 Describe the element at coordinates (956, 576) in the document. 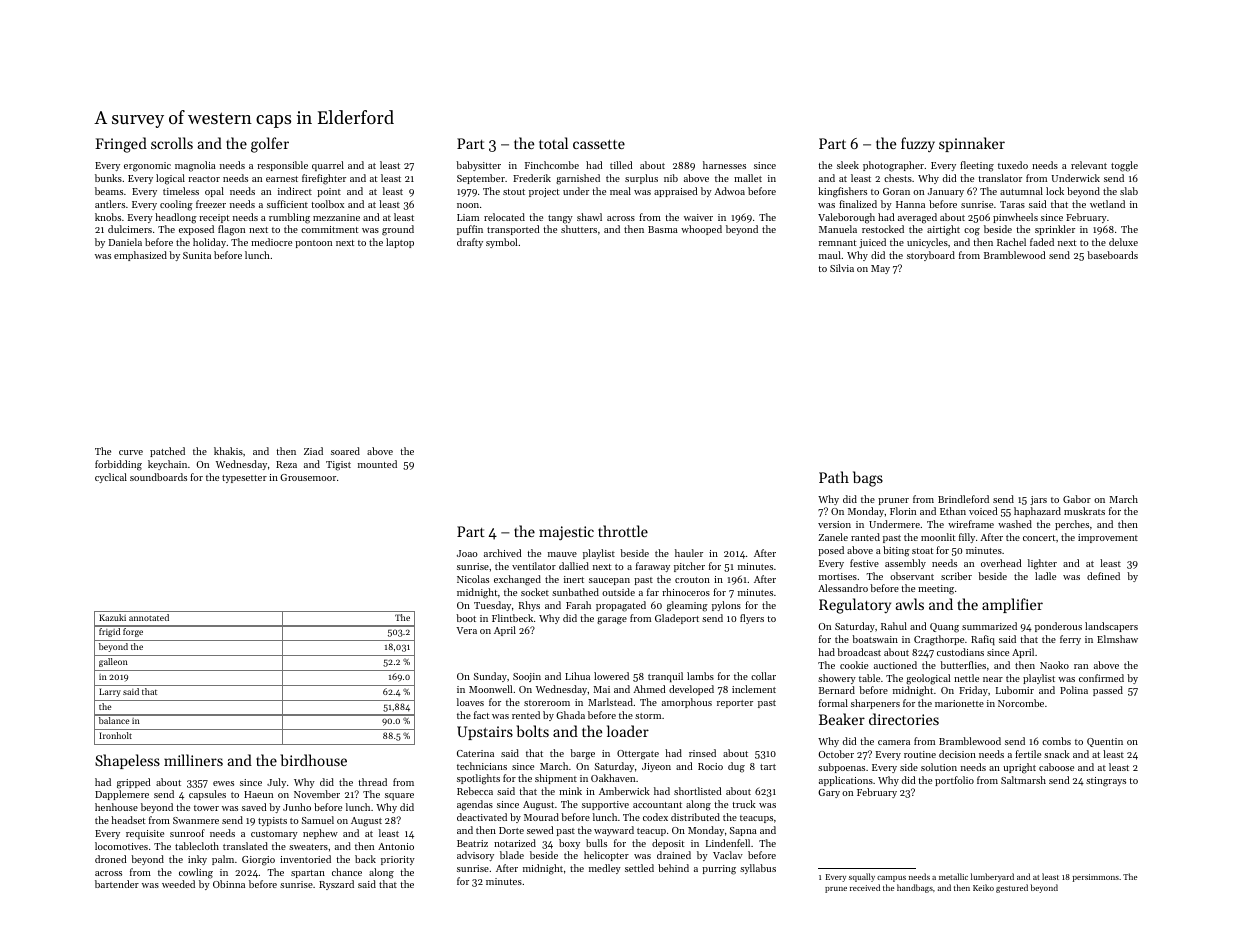

I see `scriber` at that location.
